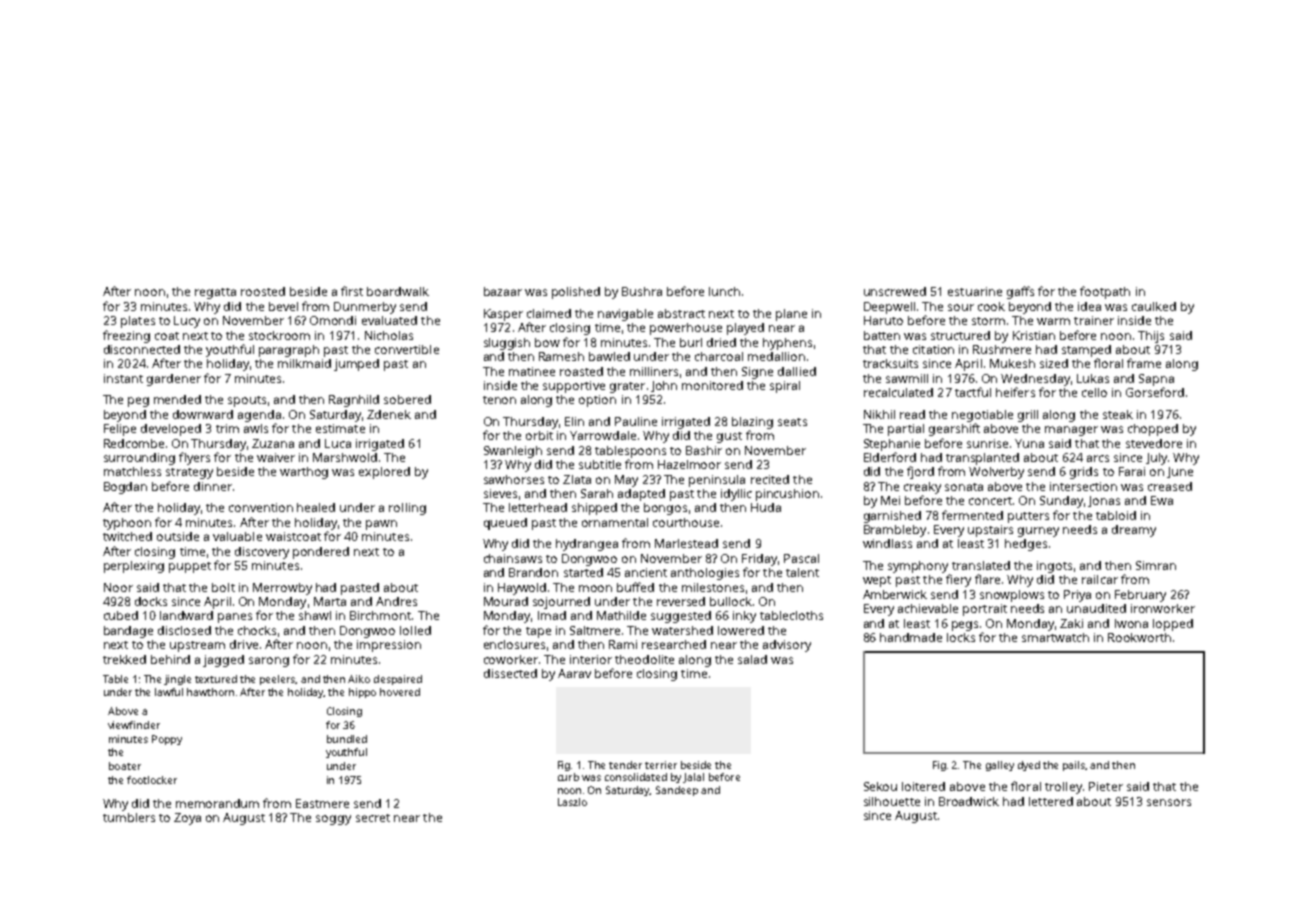 This screenshot has height=924, width=1308. What do you see at coordinates (1132, 471) in the screenshot?
I see `Farai` at bounding box center [1132, 471].
